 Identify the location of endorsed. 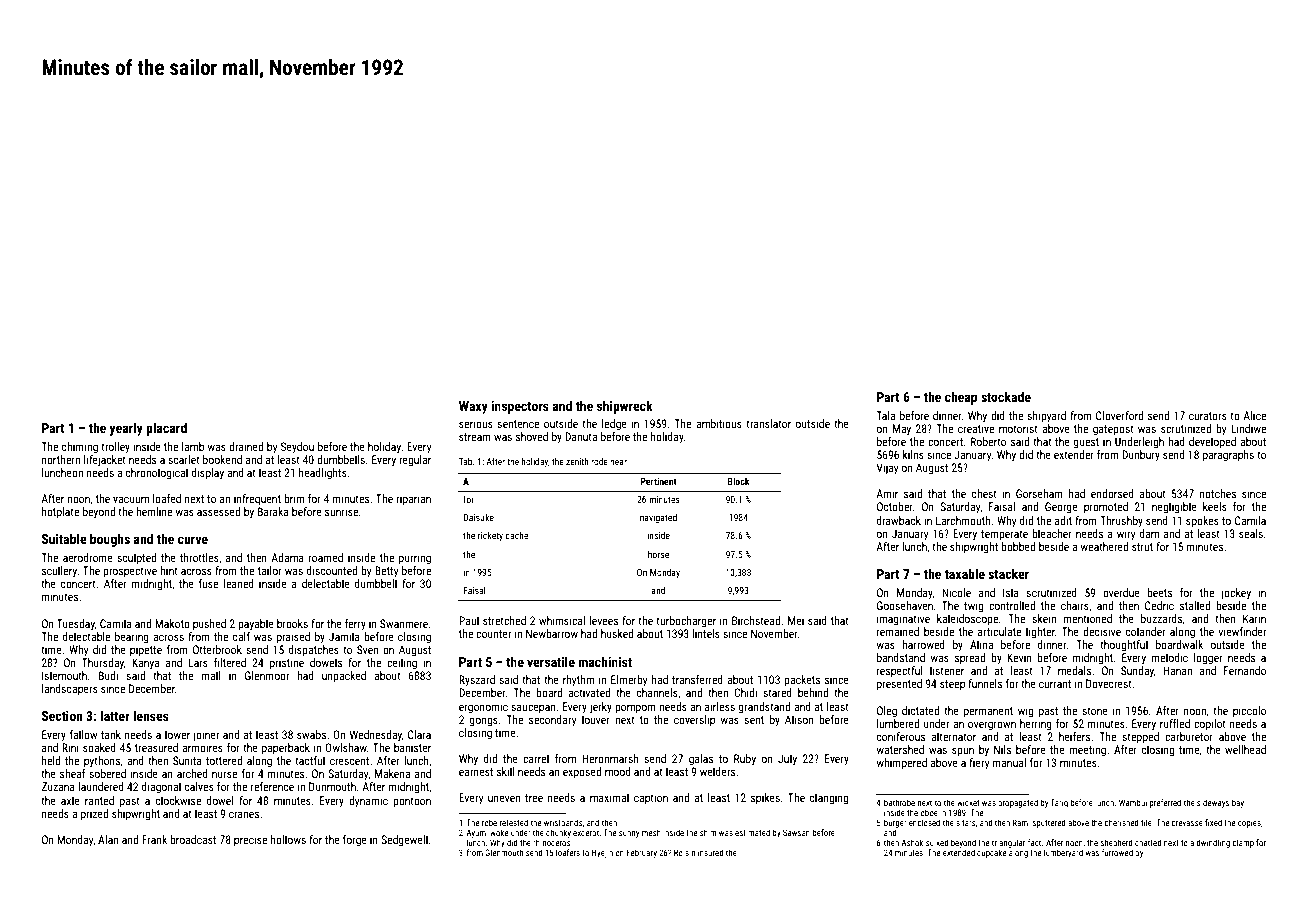
(1112, 493).
